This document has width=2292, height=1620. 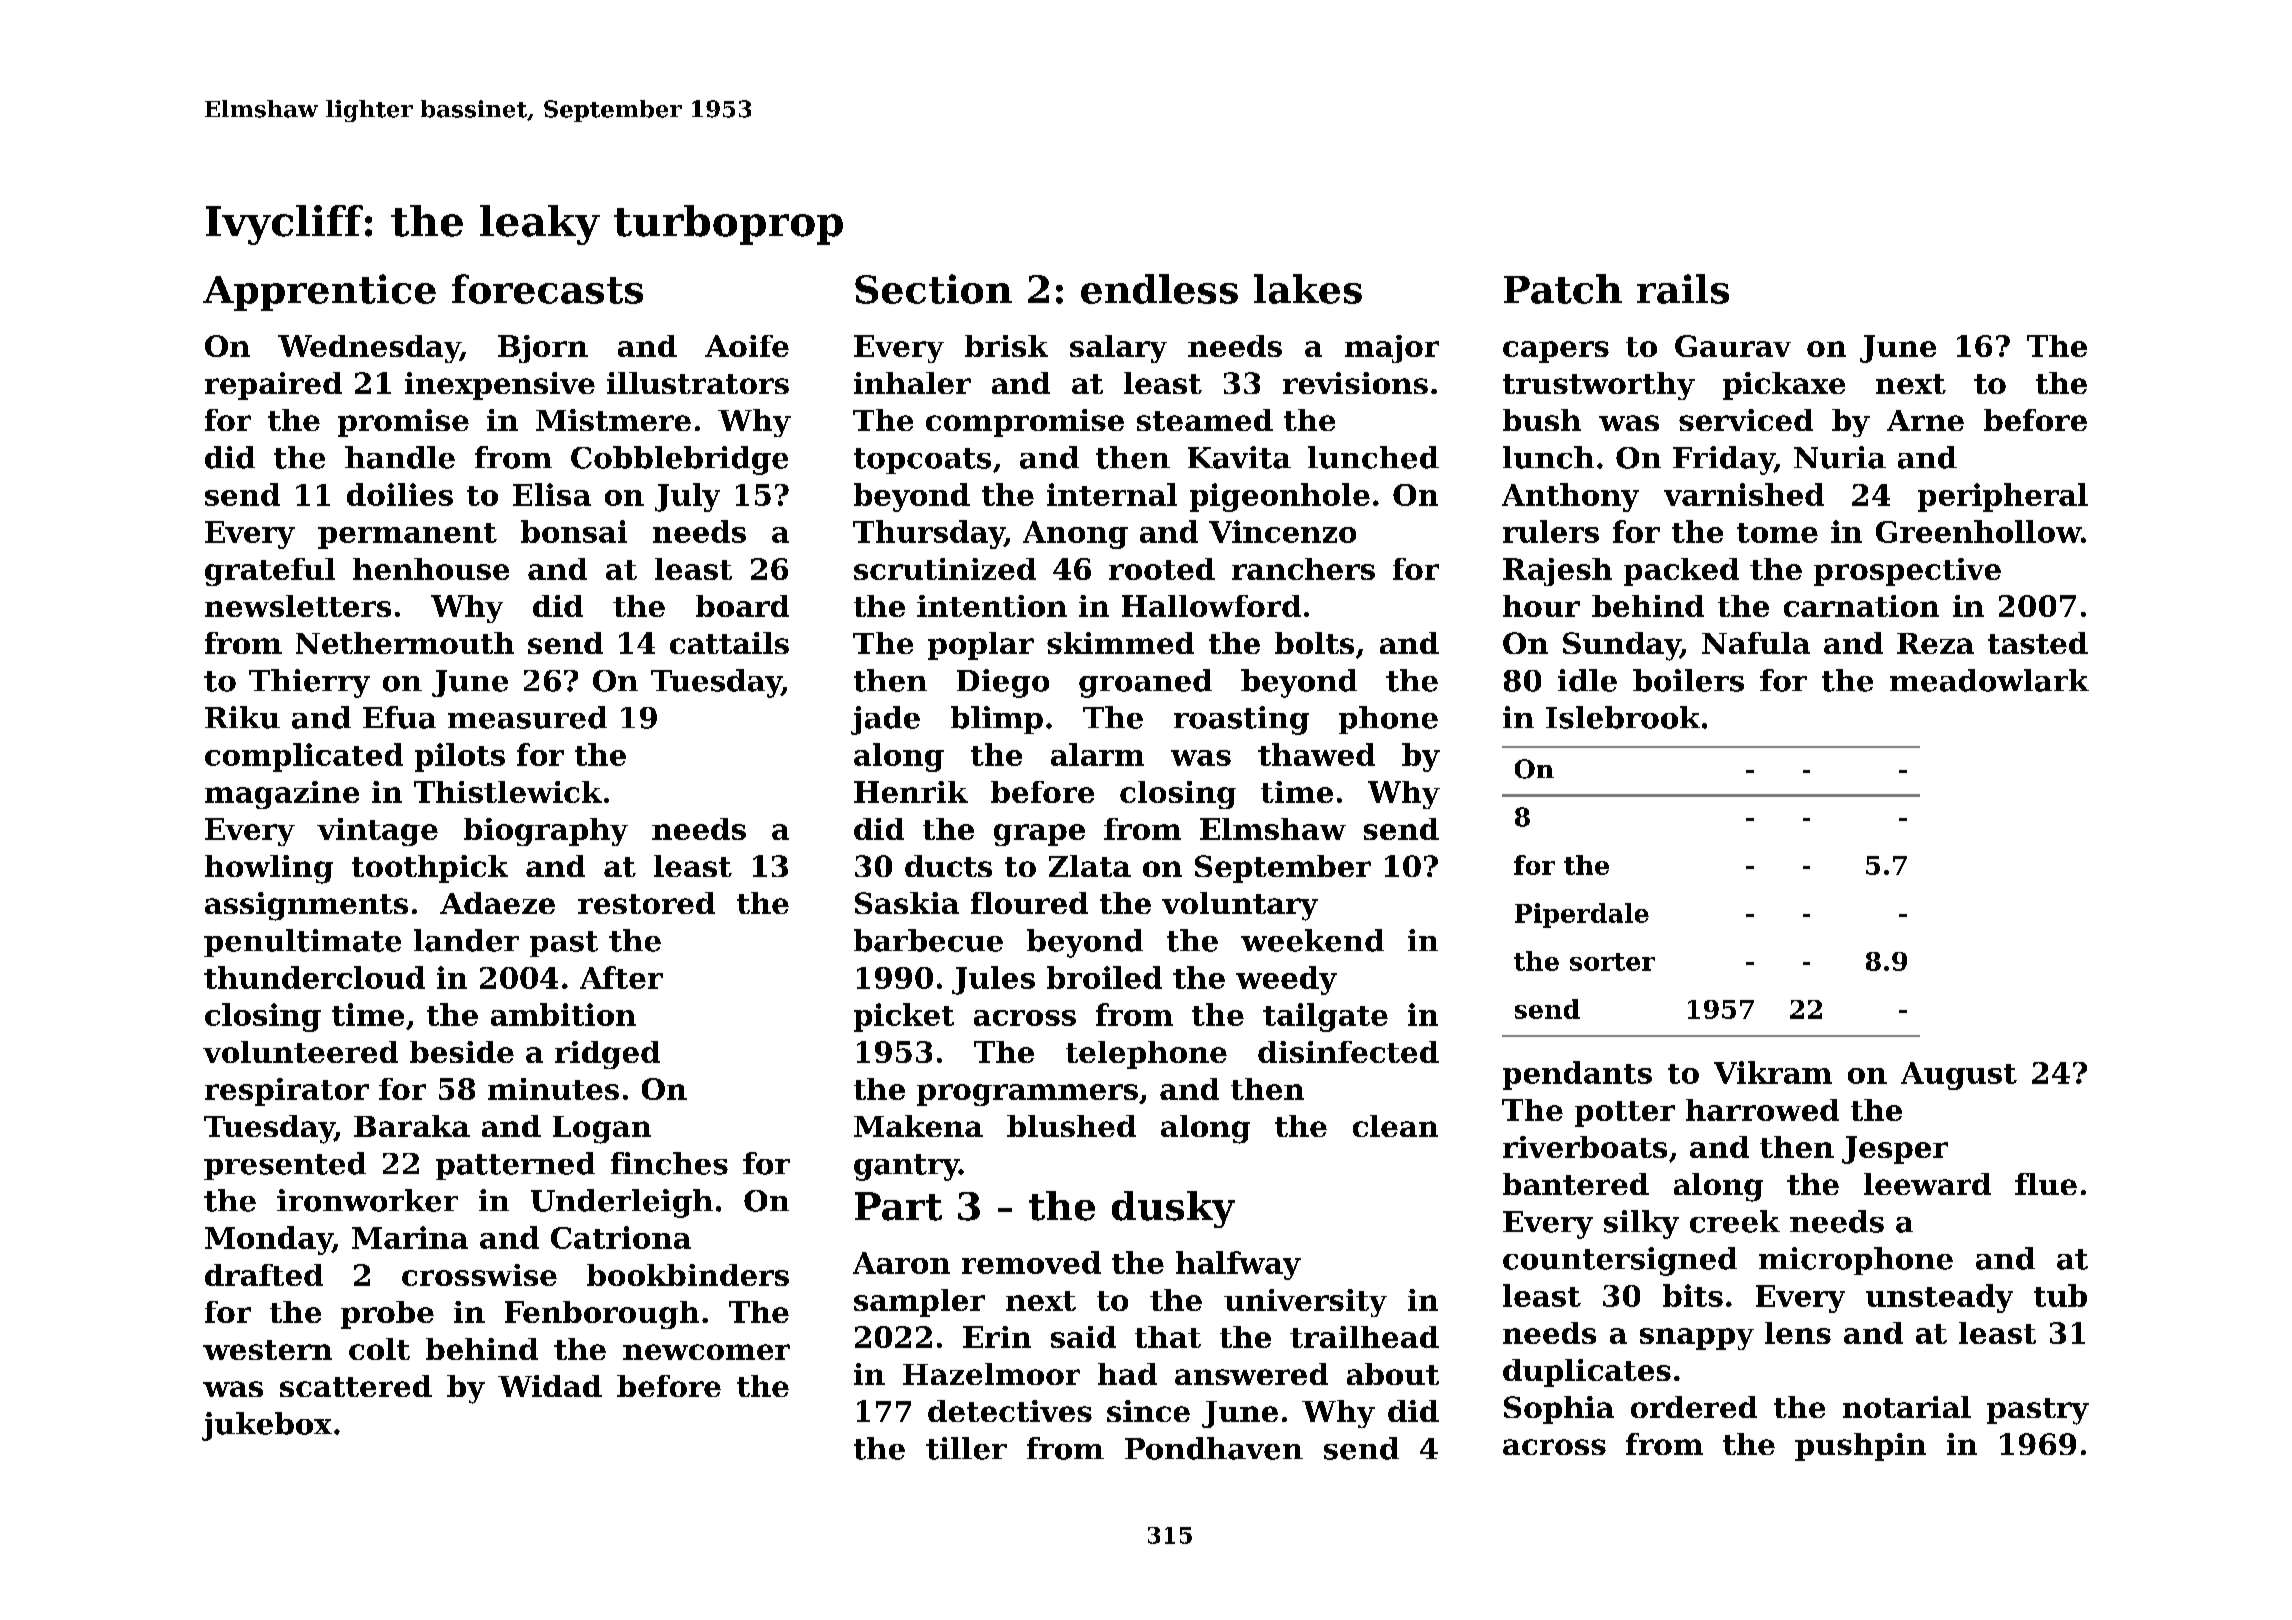 What do you see at coordinates (550, 1386) in the document?
I see `Widad` at bounding box center [550, 1386].
